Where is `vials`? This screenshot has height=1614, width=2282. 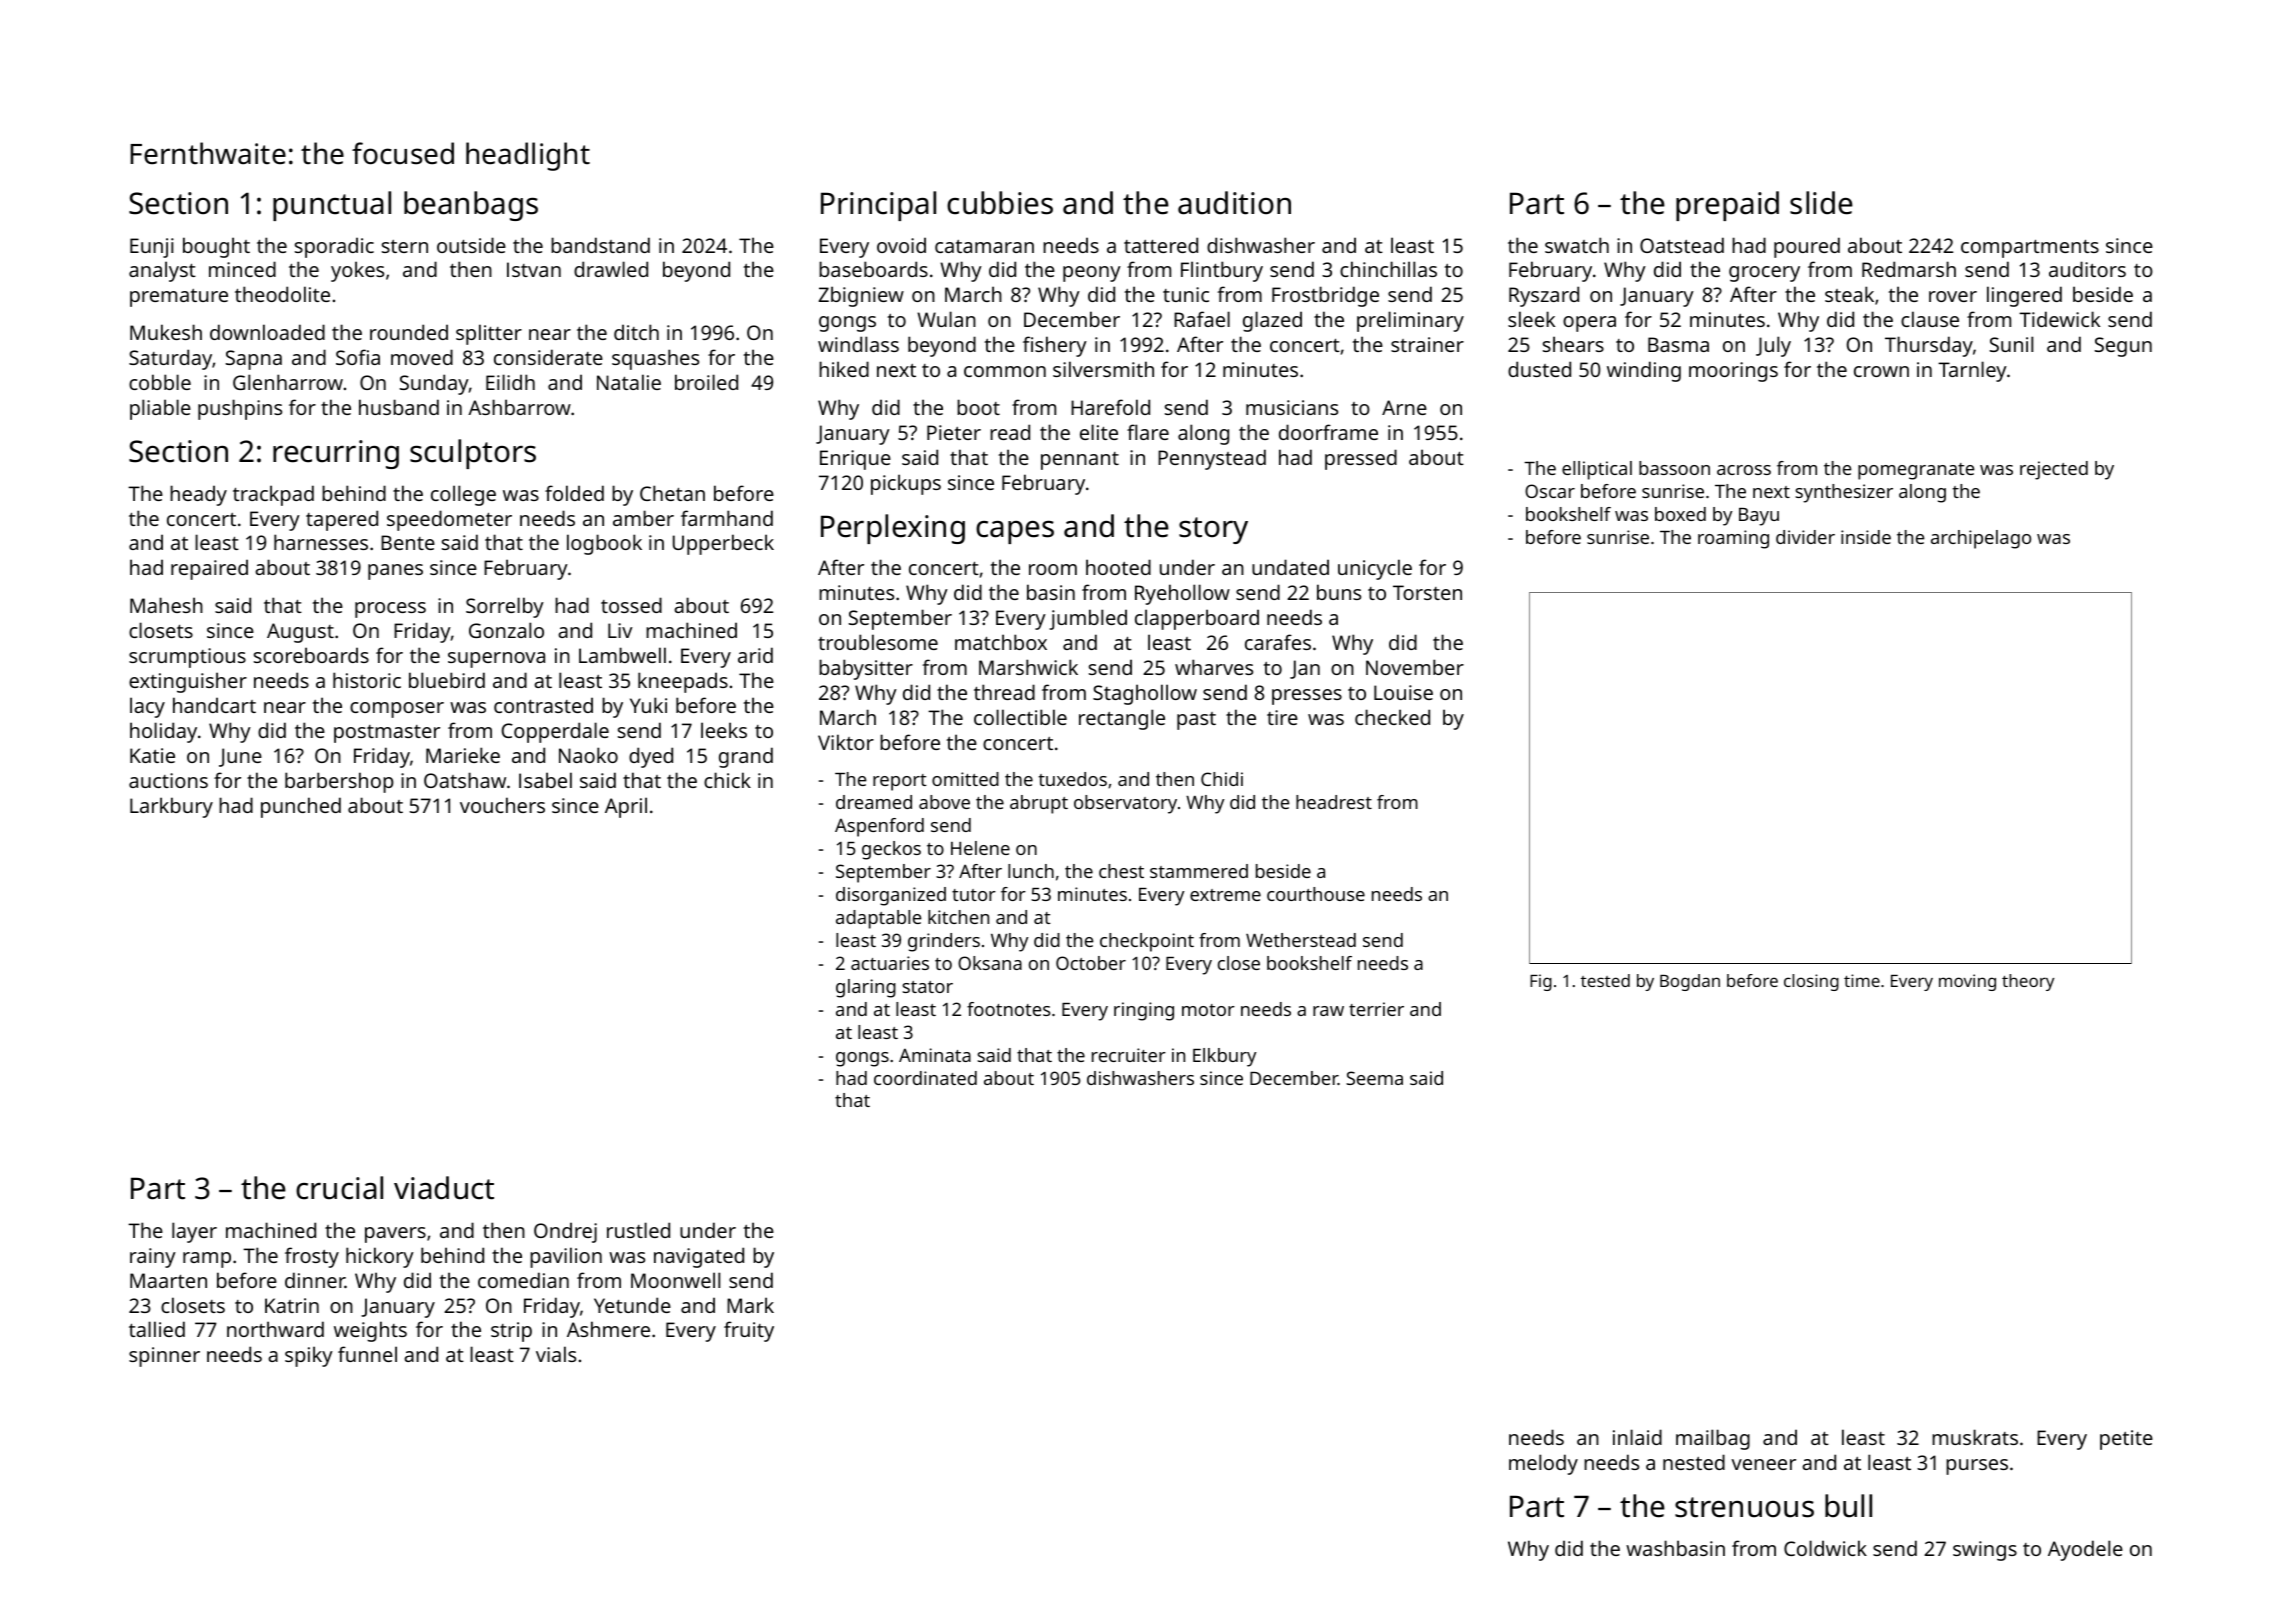
vials is located at coordinates (556, 1354).
